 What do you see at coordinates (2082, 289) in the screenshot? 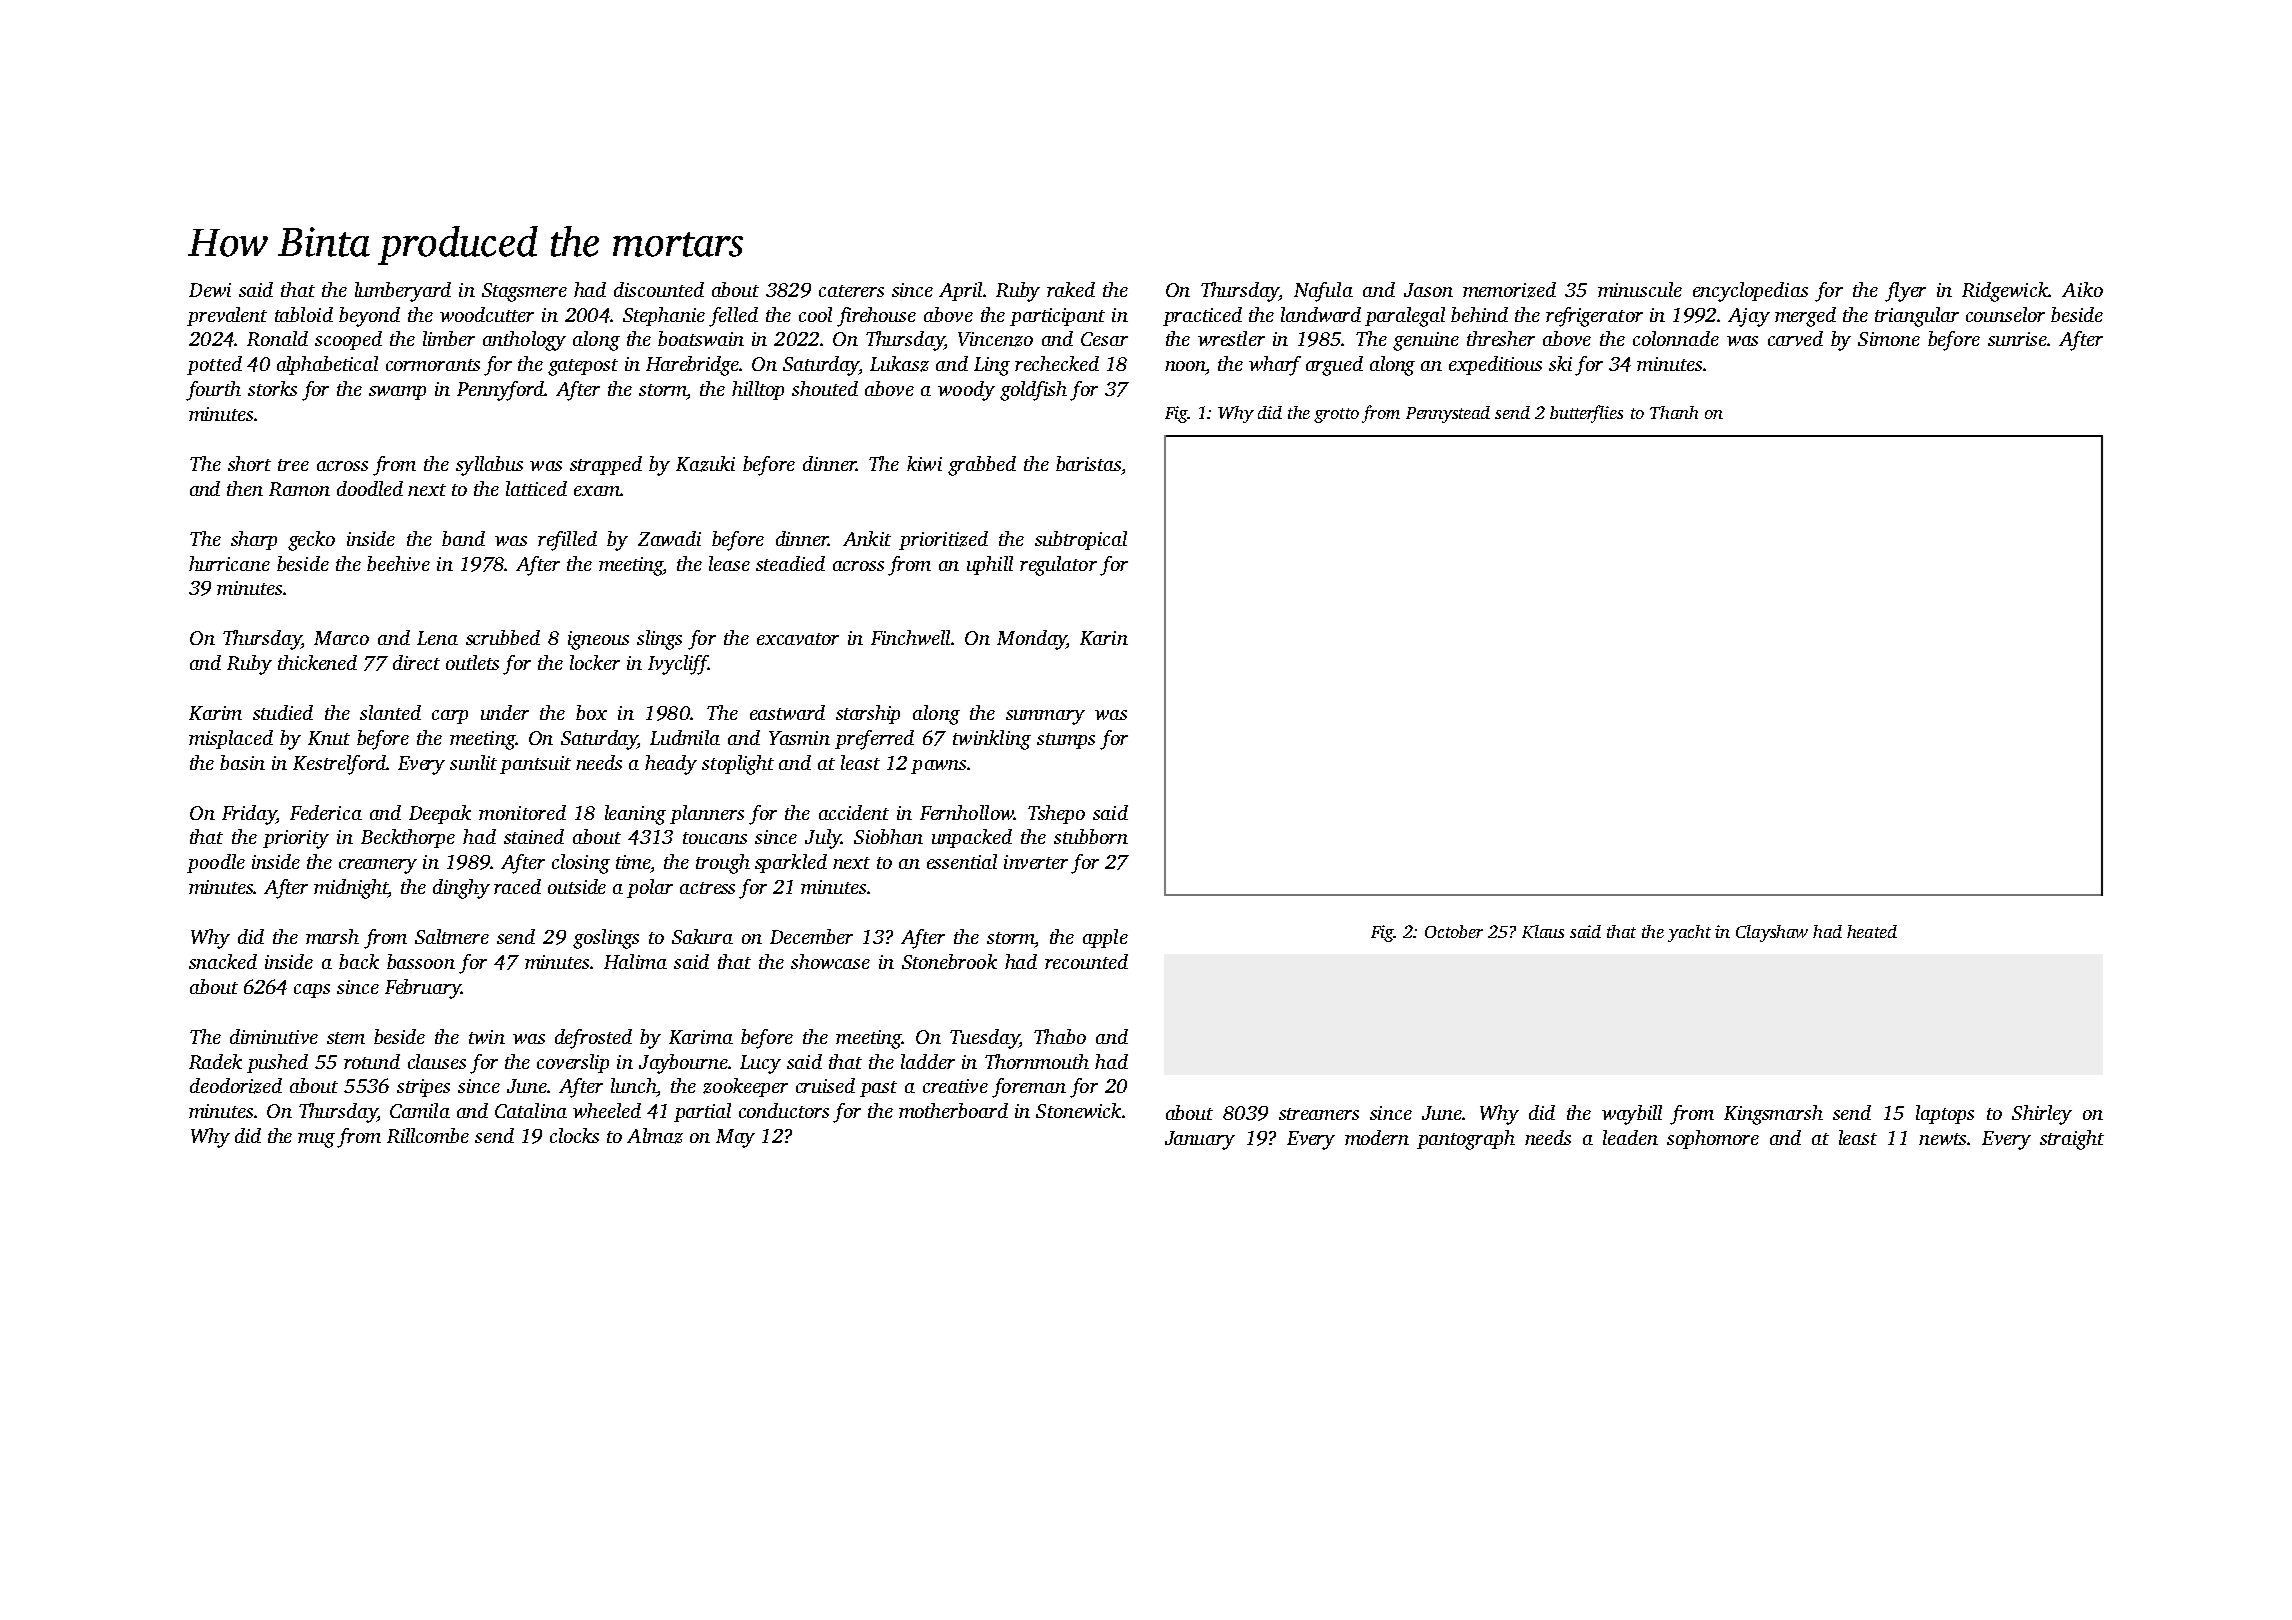
I see `Aiko` at bounding box center [2082, 289].
